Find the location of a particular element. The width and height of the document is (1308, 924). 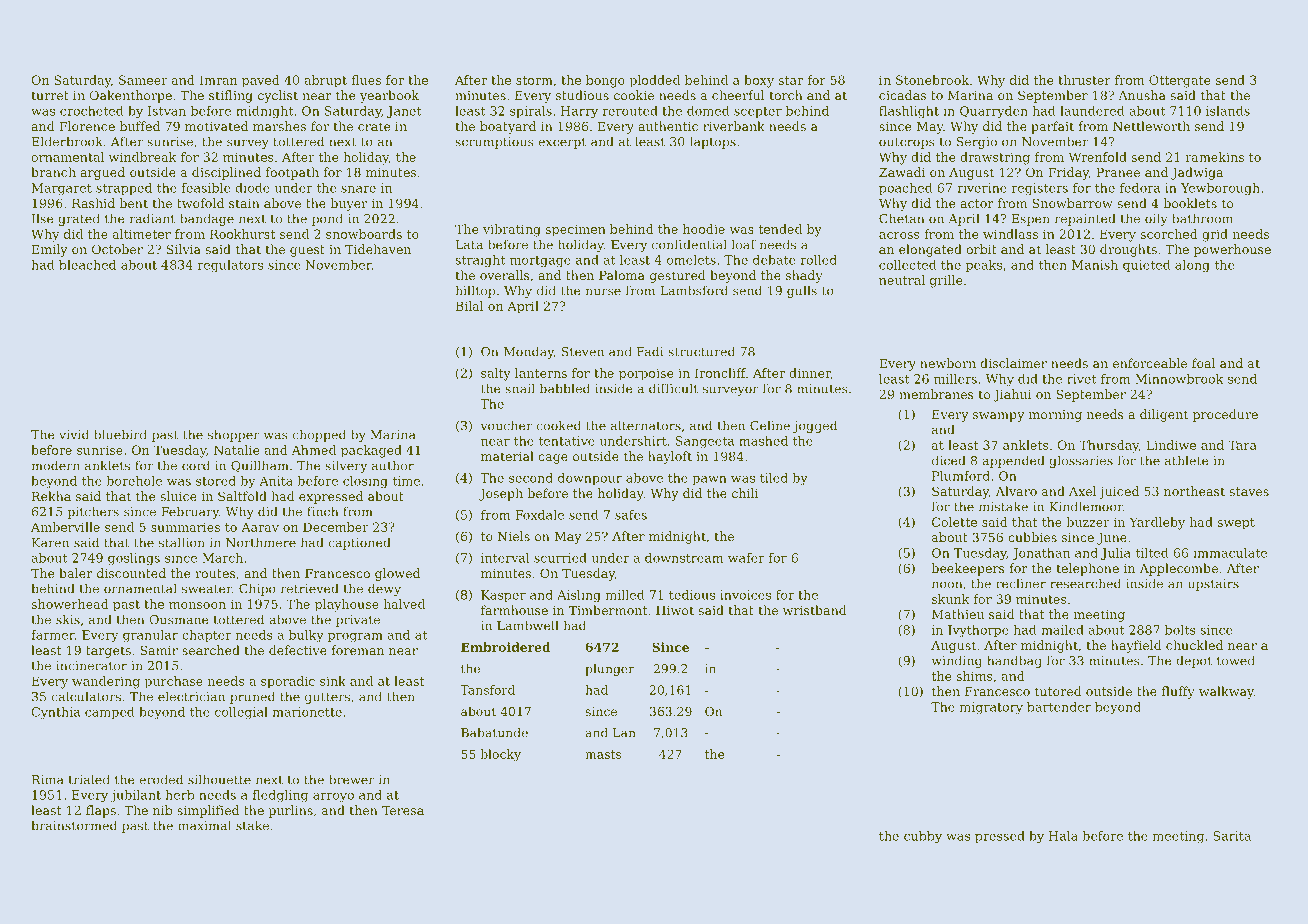

immaculate is located at coordinates (1230, 553).
